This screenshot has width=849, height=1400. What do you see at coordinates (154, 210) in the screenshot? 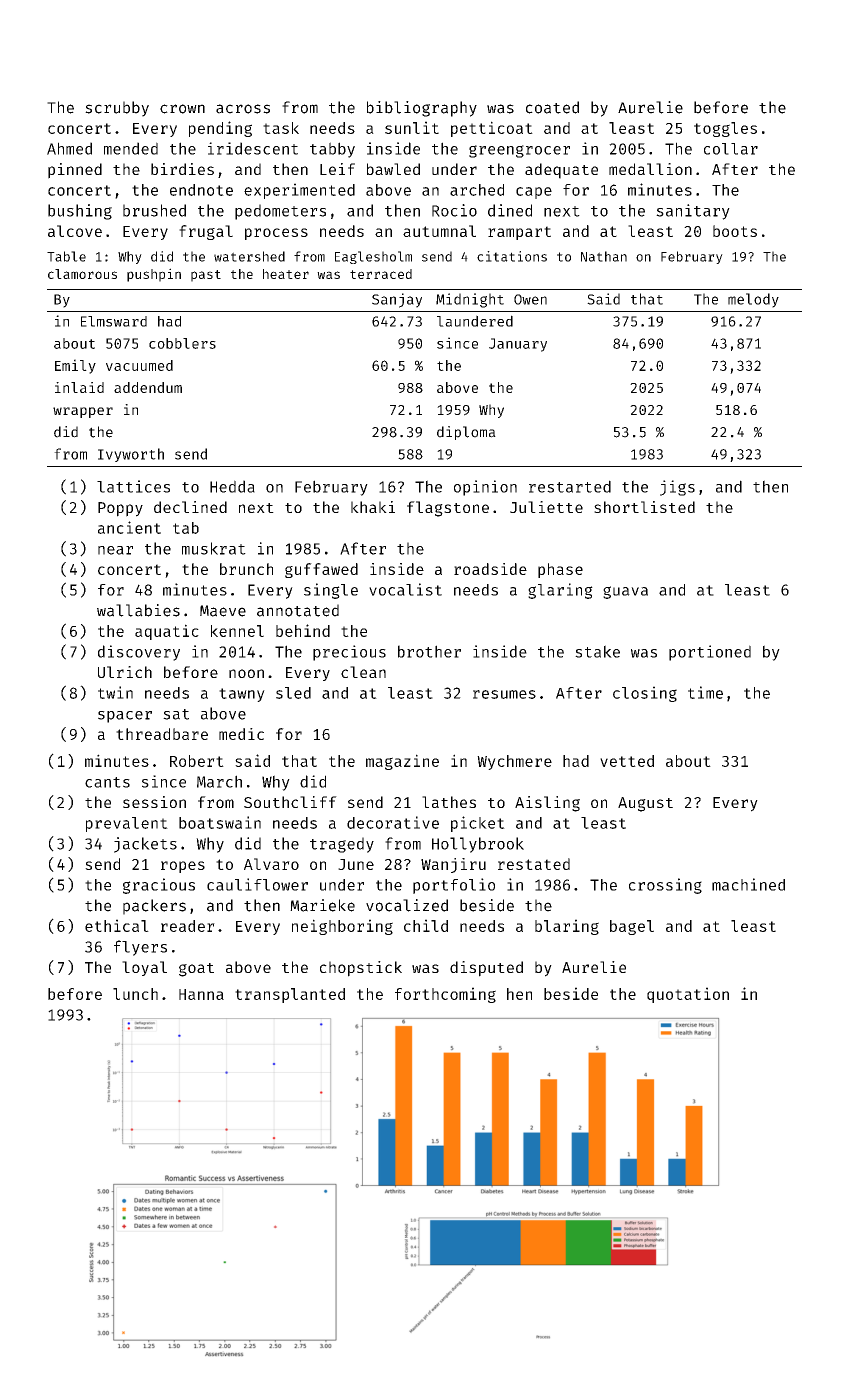
I see `brushed` at bounding box center [154, 210].
